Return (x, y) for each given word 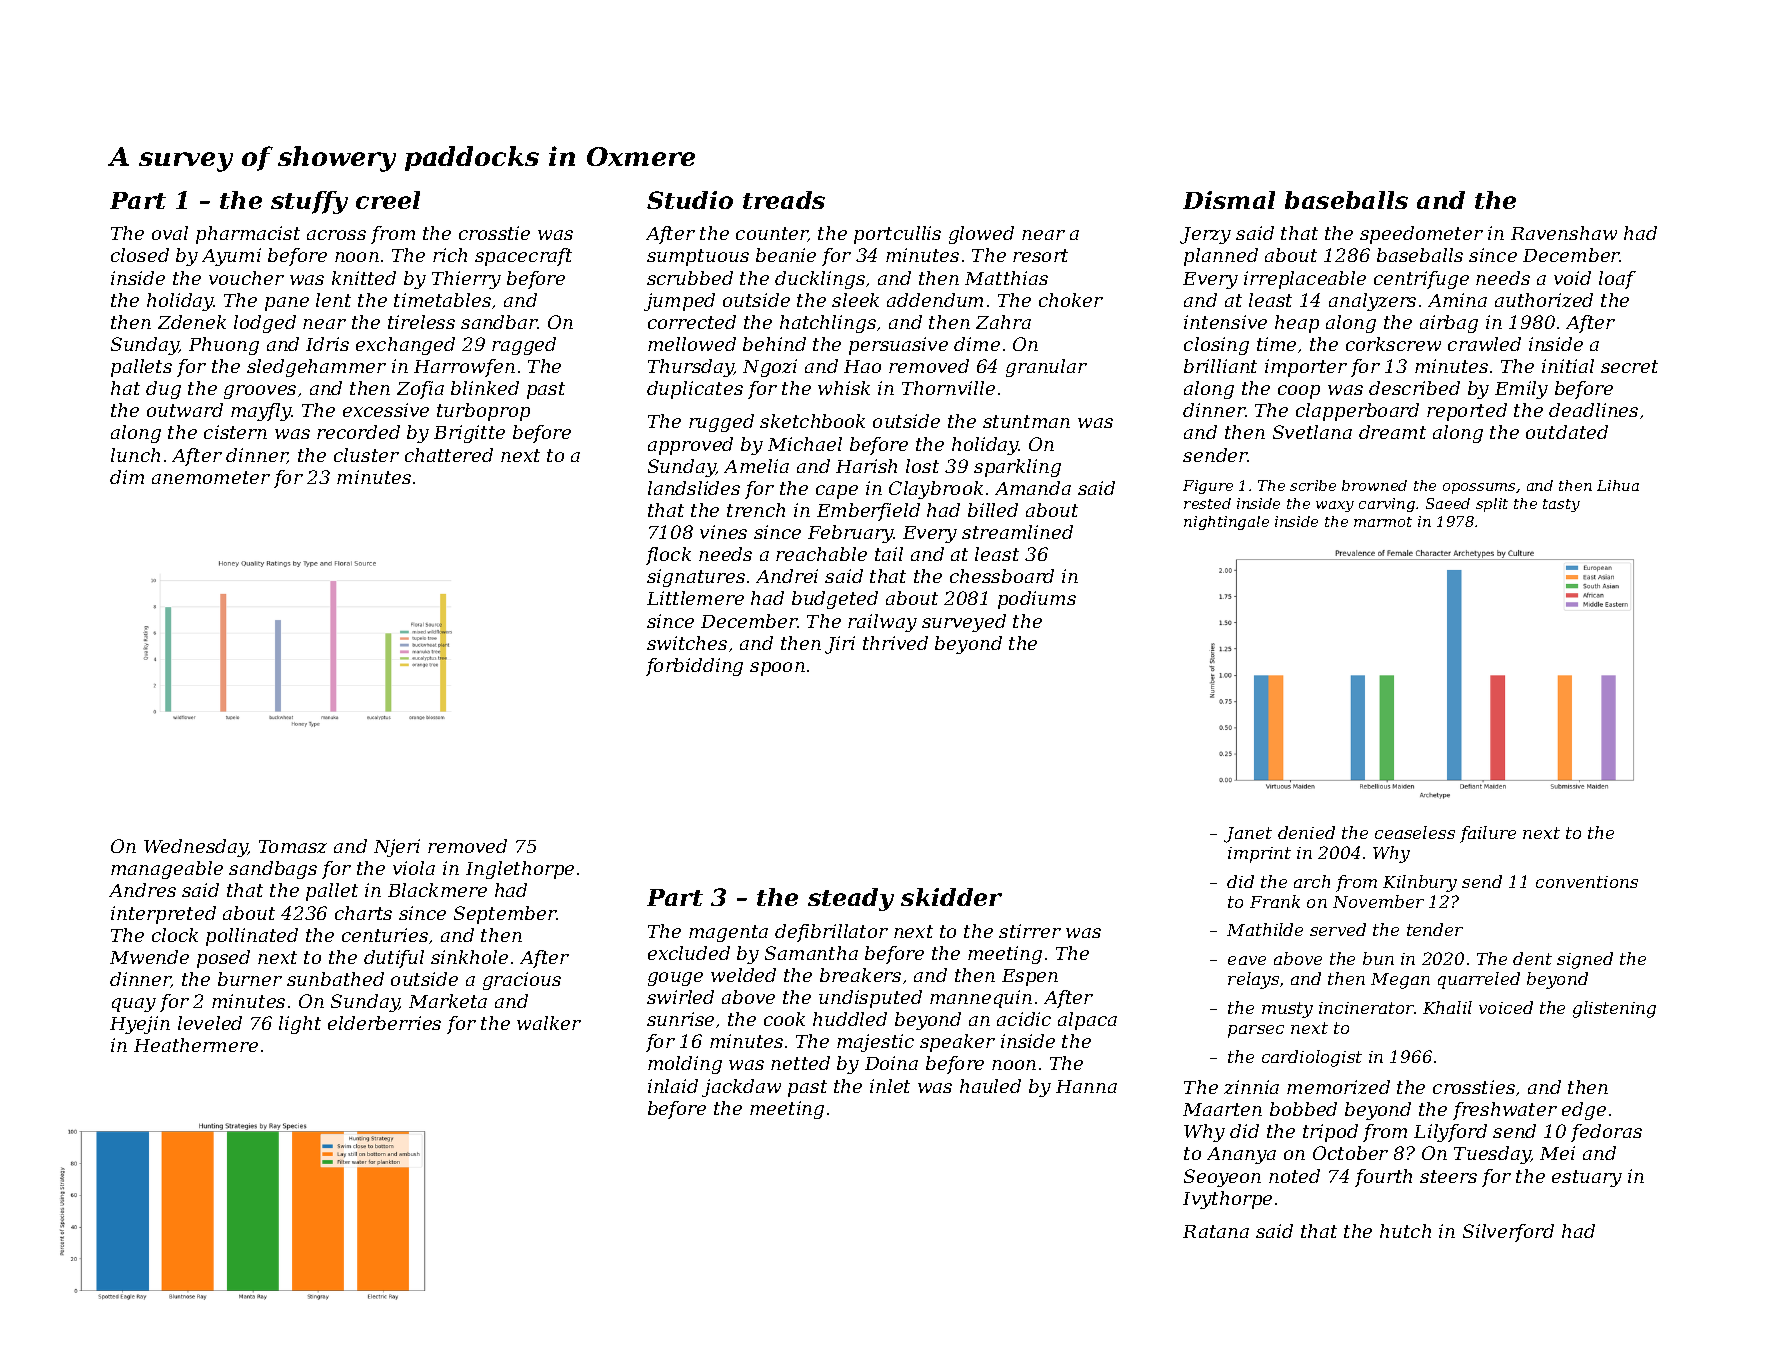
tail (889, 554)
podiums (1037, 600)
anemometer (211, 477)
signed (1585, 960)
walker (549, 1023)
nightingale (1226, 523)
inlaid (673, 1086)
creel (388, 200)
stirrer (1030, 931)
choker (1071, 300)
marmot (1383, 522)
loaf (1617, 280)
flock (668, 556)
